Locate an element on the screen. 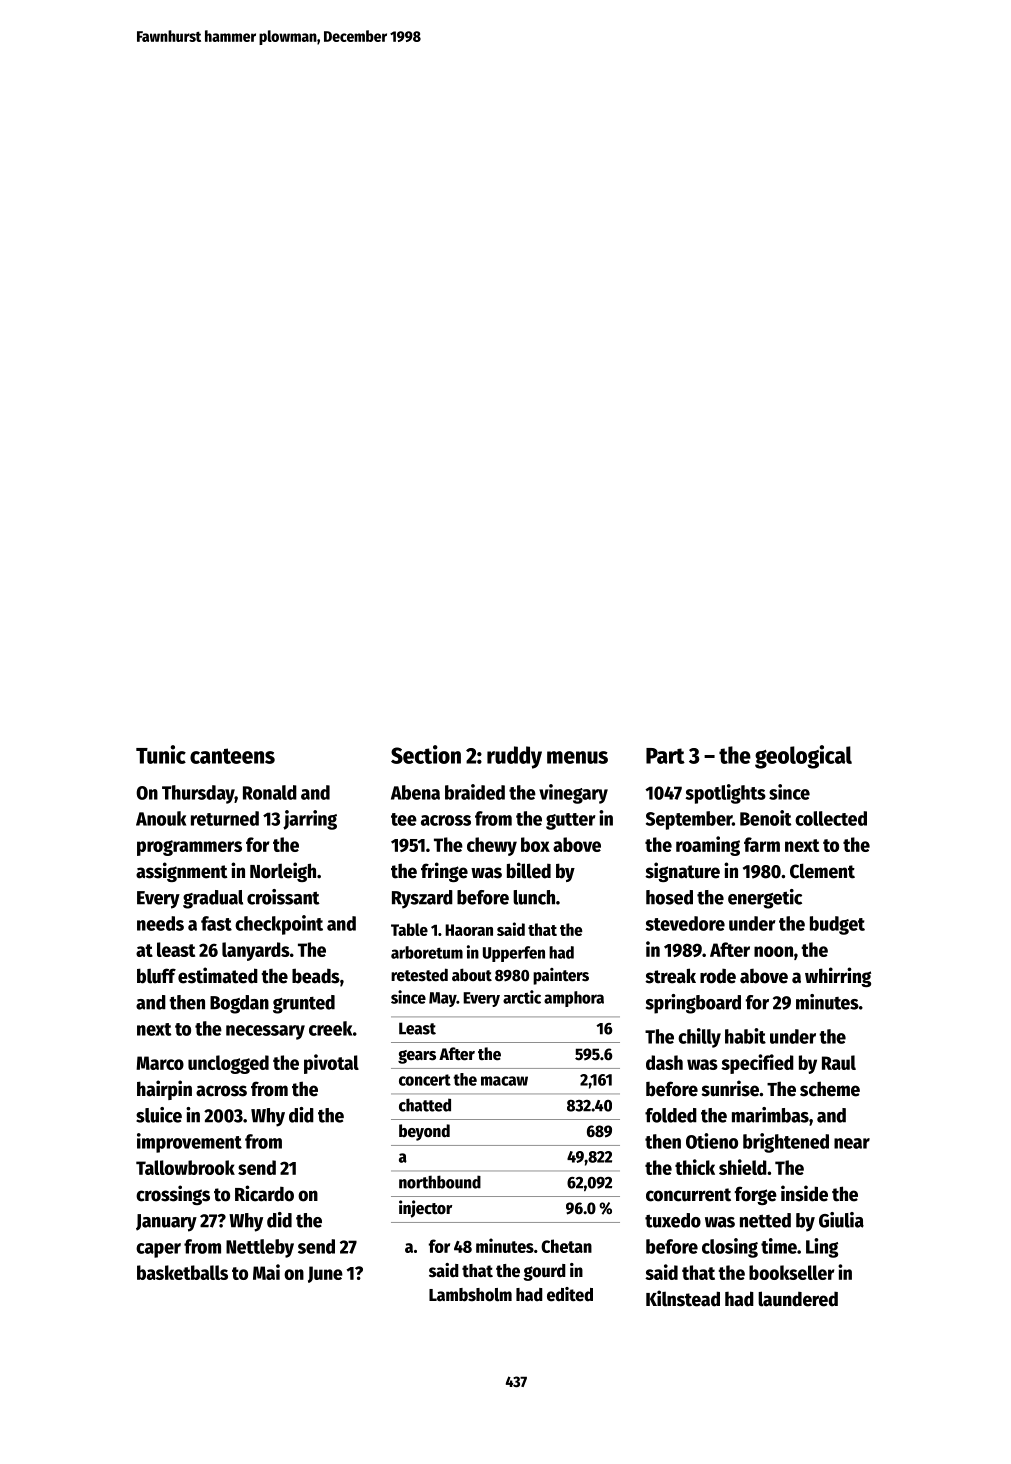  forge is located at coordinates (756, 1195).
